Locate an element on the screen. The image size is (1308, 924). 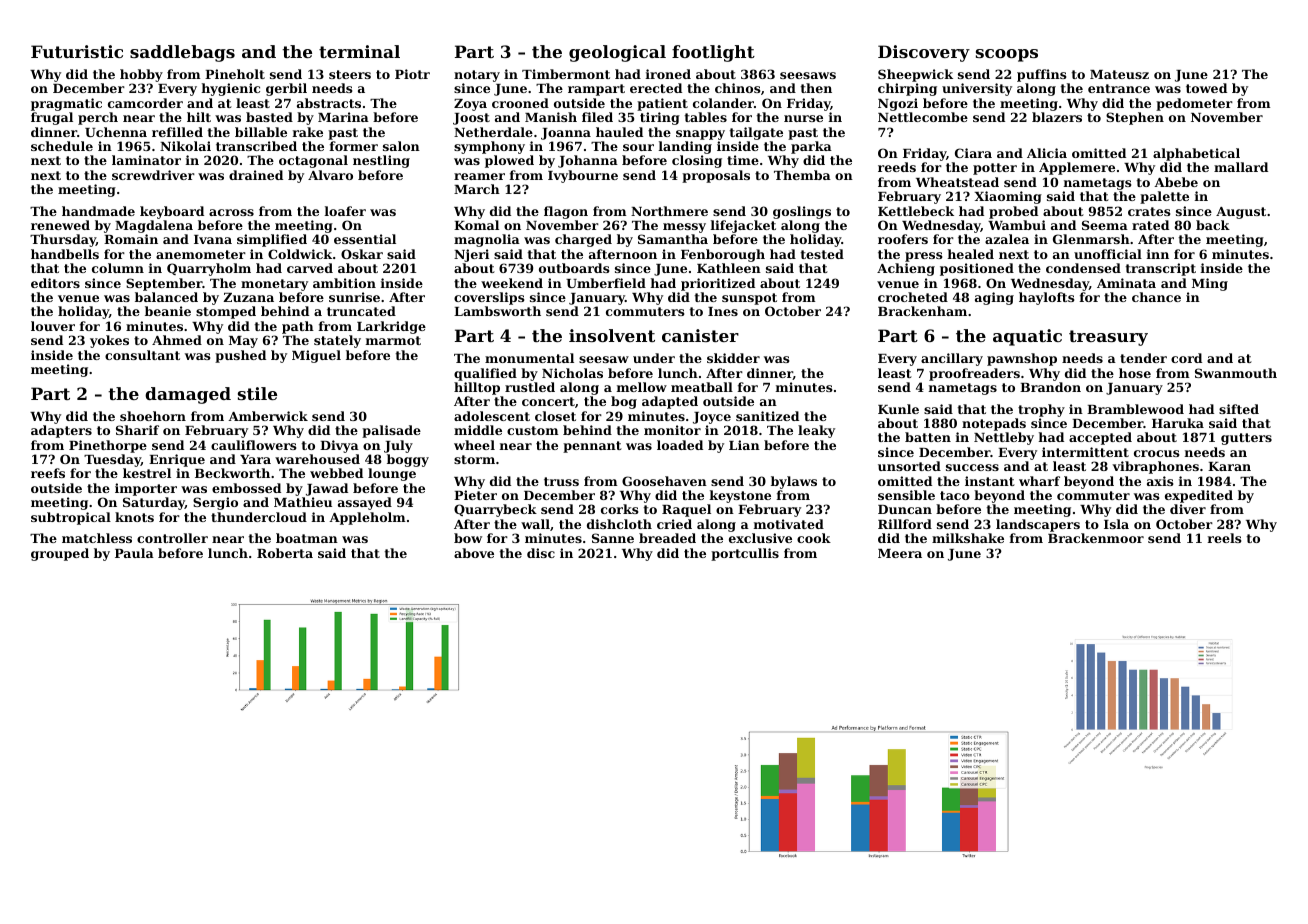
footlight is located at coordinates (713, 53).
